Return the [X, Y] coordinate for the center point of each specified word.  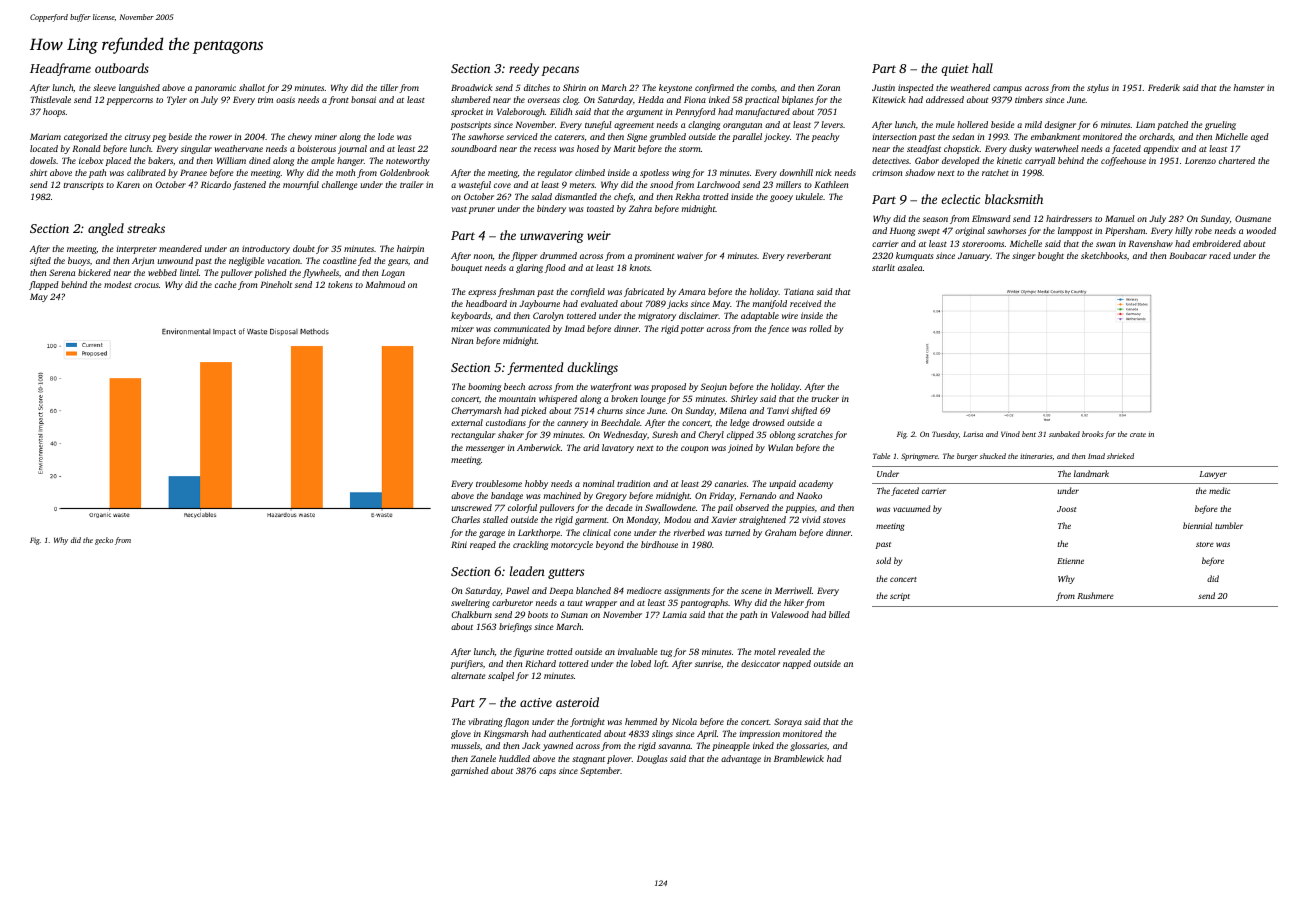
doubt [304, 248]
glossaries [808, 746]
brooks [1093, 434]
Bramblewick [799, 758]
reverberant [809, 255]
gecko [104, 541]
